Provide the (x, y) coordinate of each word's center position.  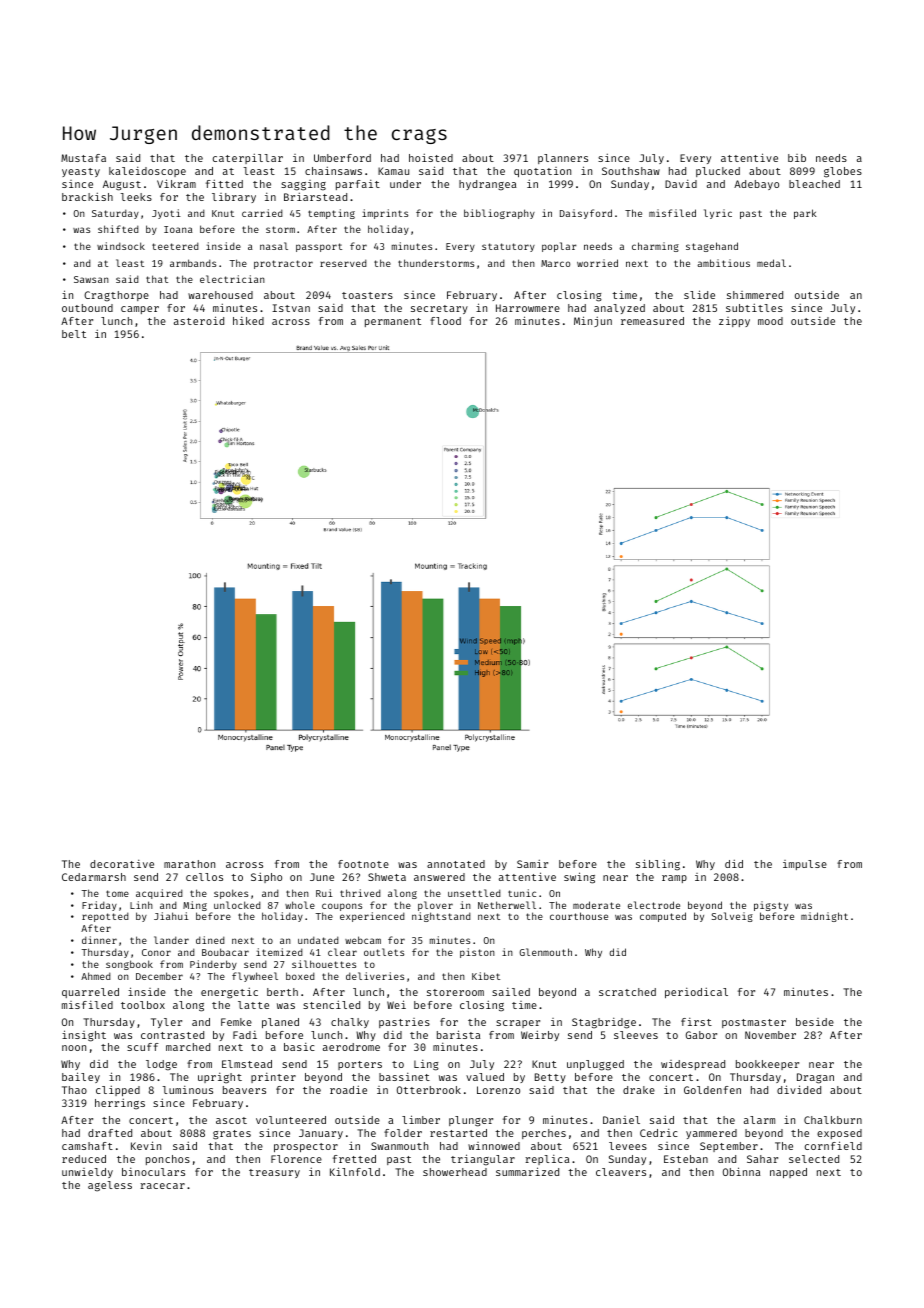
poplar (559, 247)
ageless (110, 1186)
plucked (718, 172)
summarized (527, 1171)
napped (788, 1173)
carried (262, 213)
